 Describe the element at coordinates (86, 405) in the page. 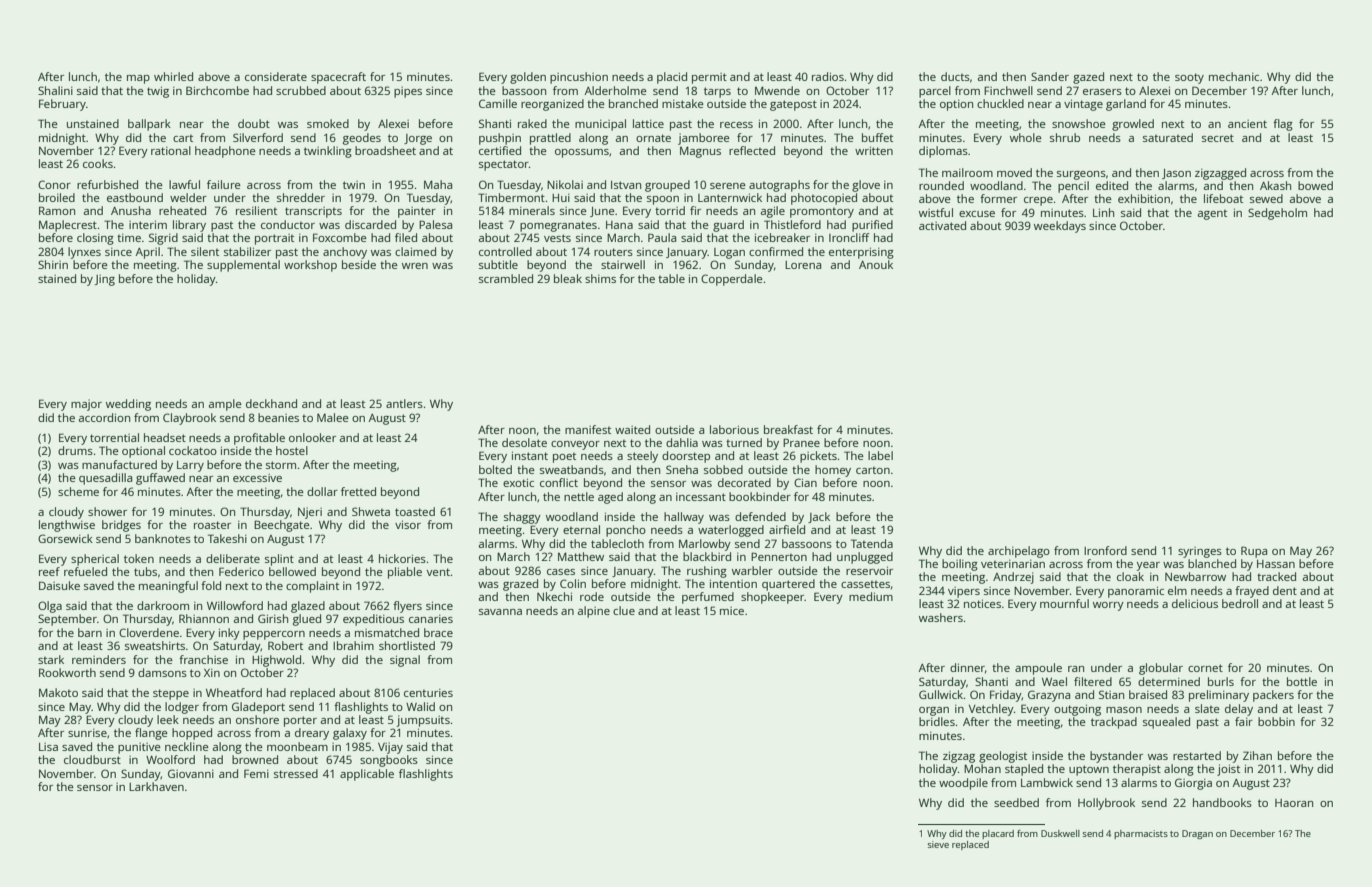

I see `major` at that location.
